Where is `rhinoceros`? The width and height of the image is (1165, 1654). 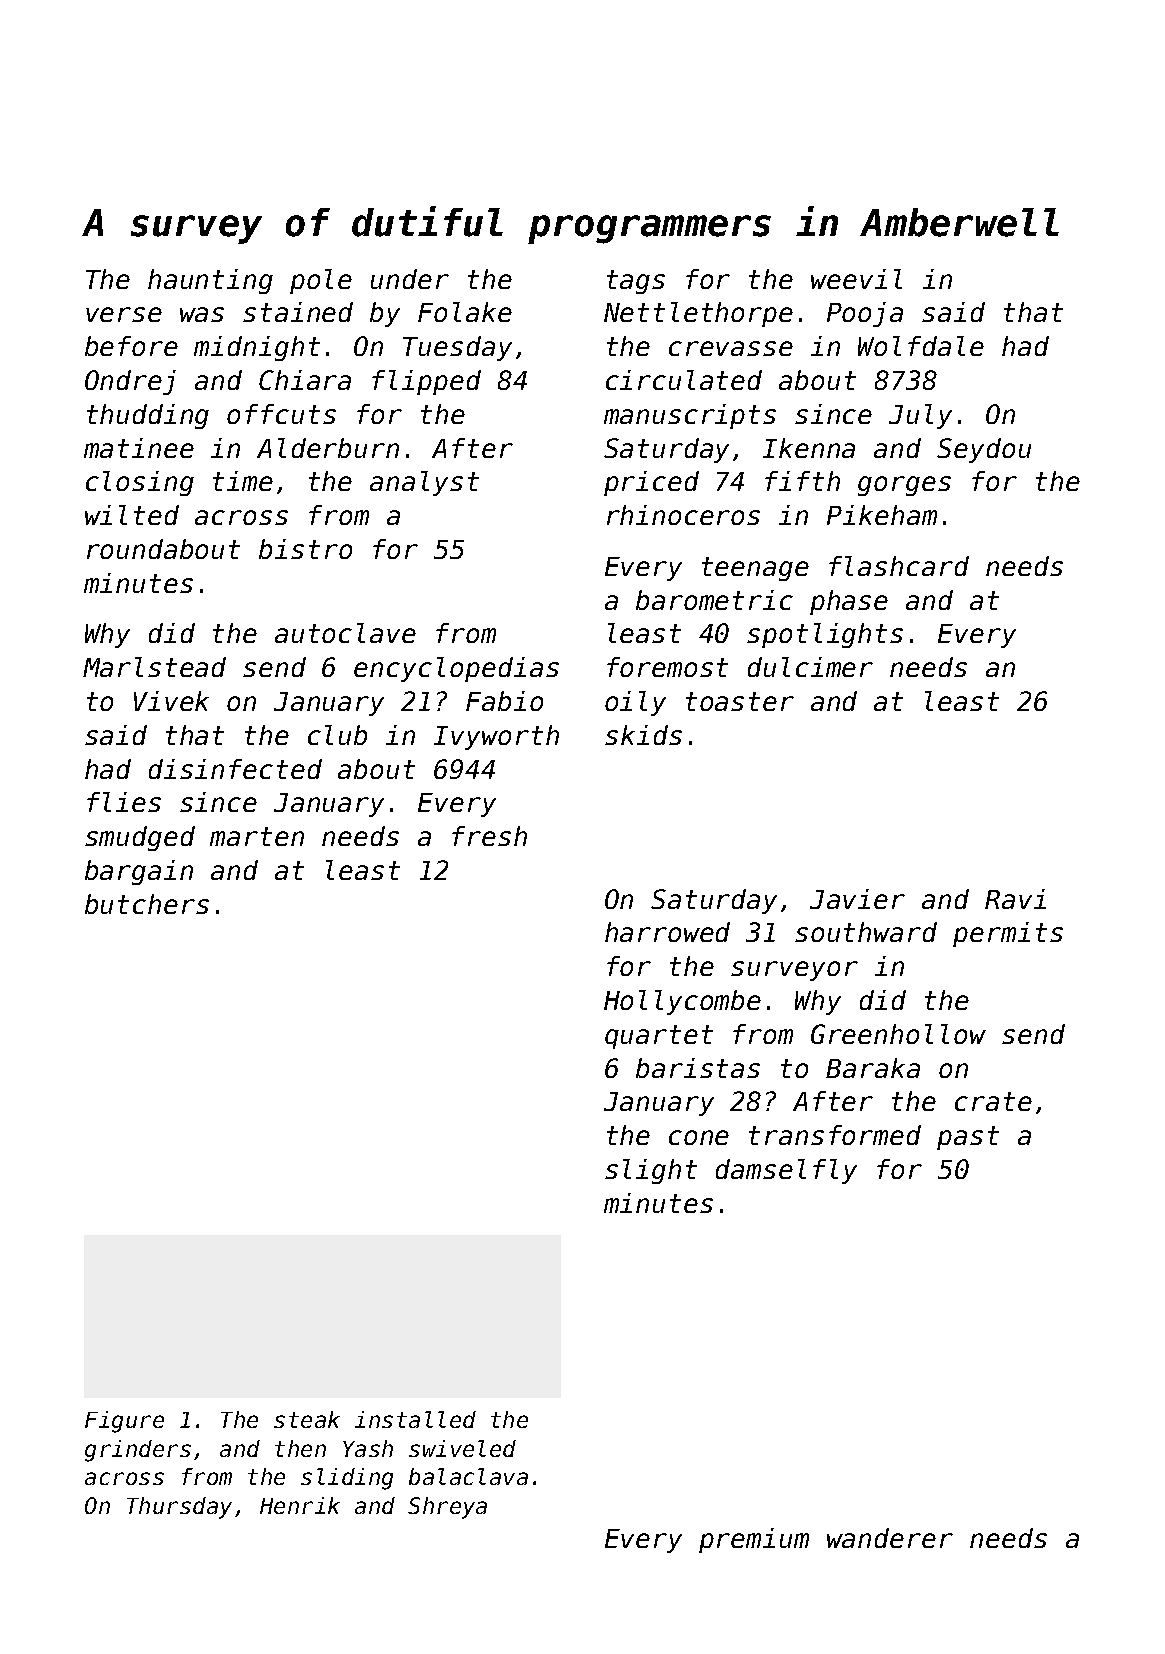
rhinoceros is located at coordinates (683, 515).
